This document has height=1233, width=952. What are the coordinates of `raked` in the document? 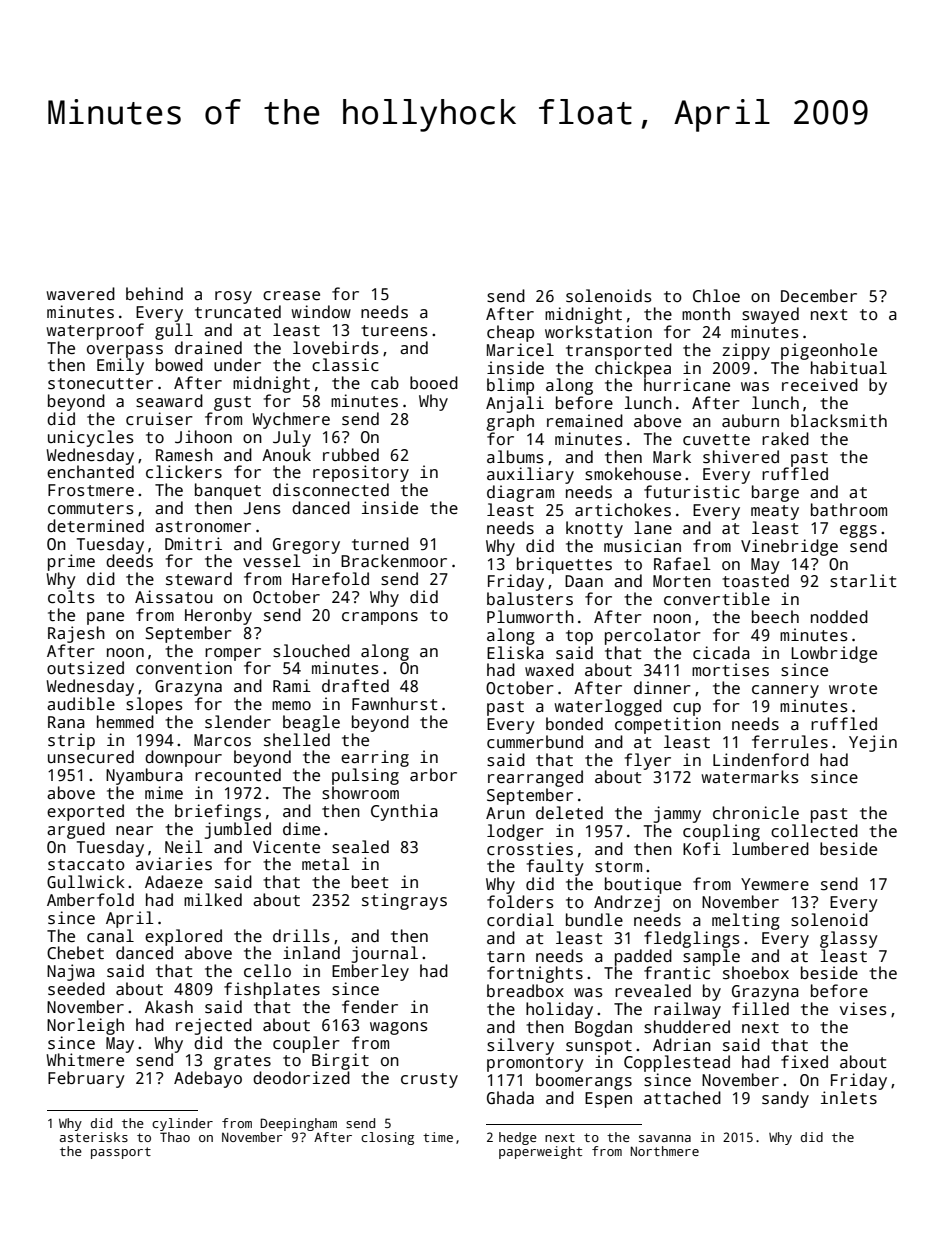 It's located at (785, 439).
